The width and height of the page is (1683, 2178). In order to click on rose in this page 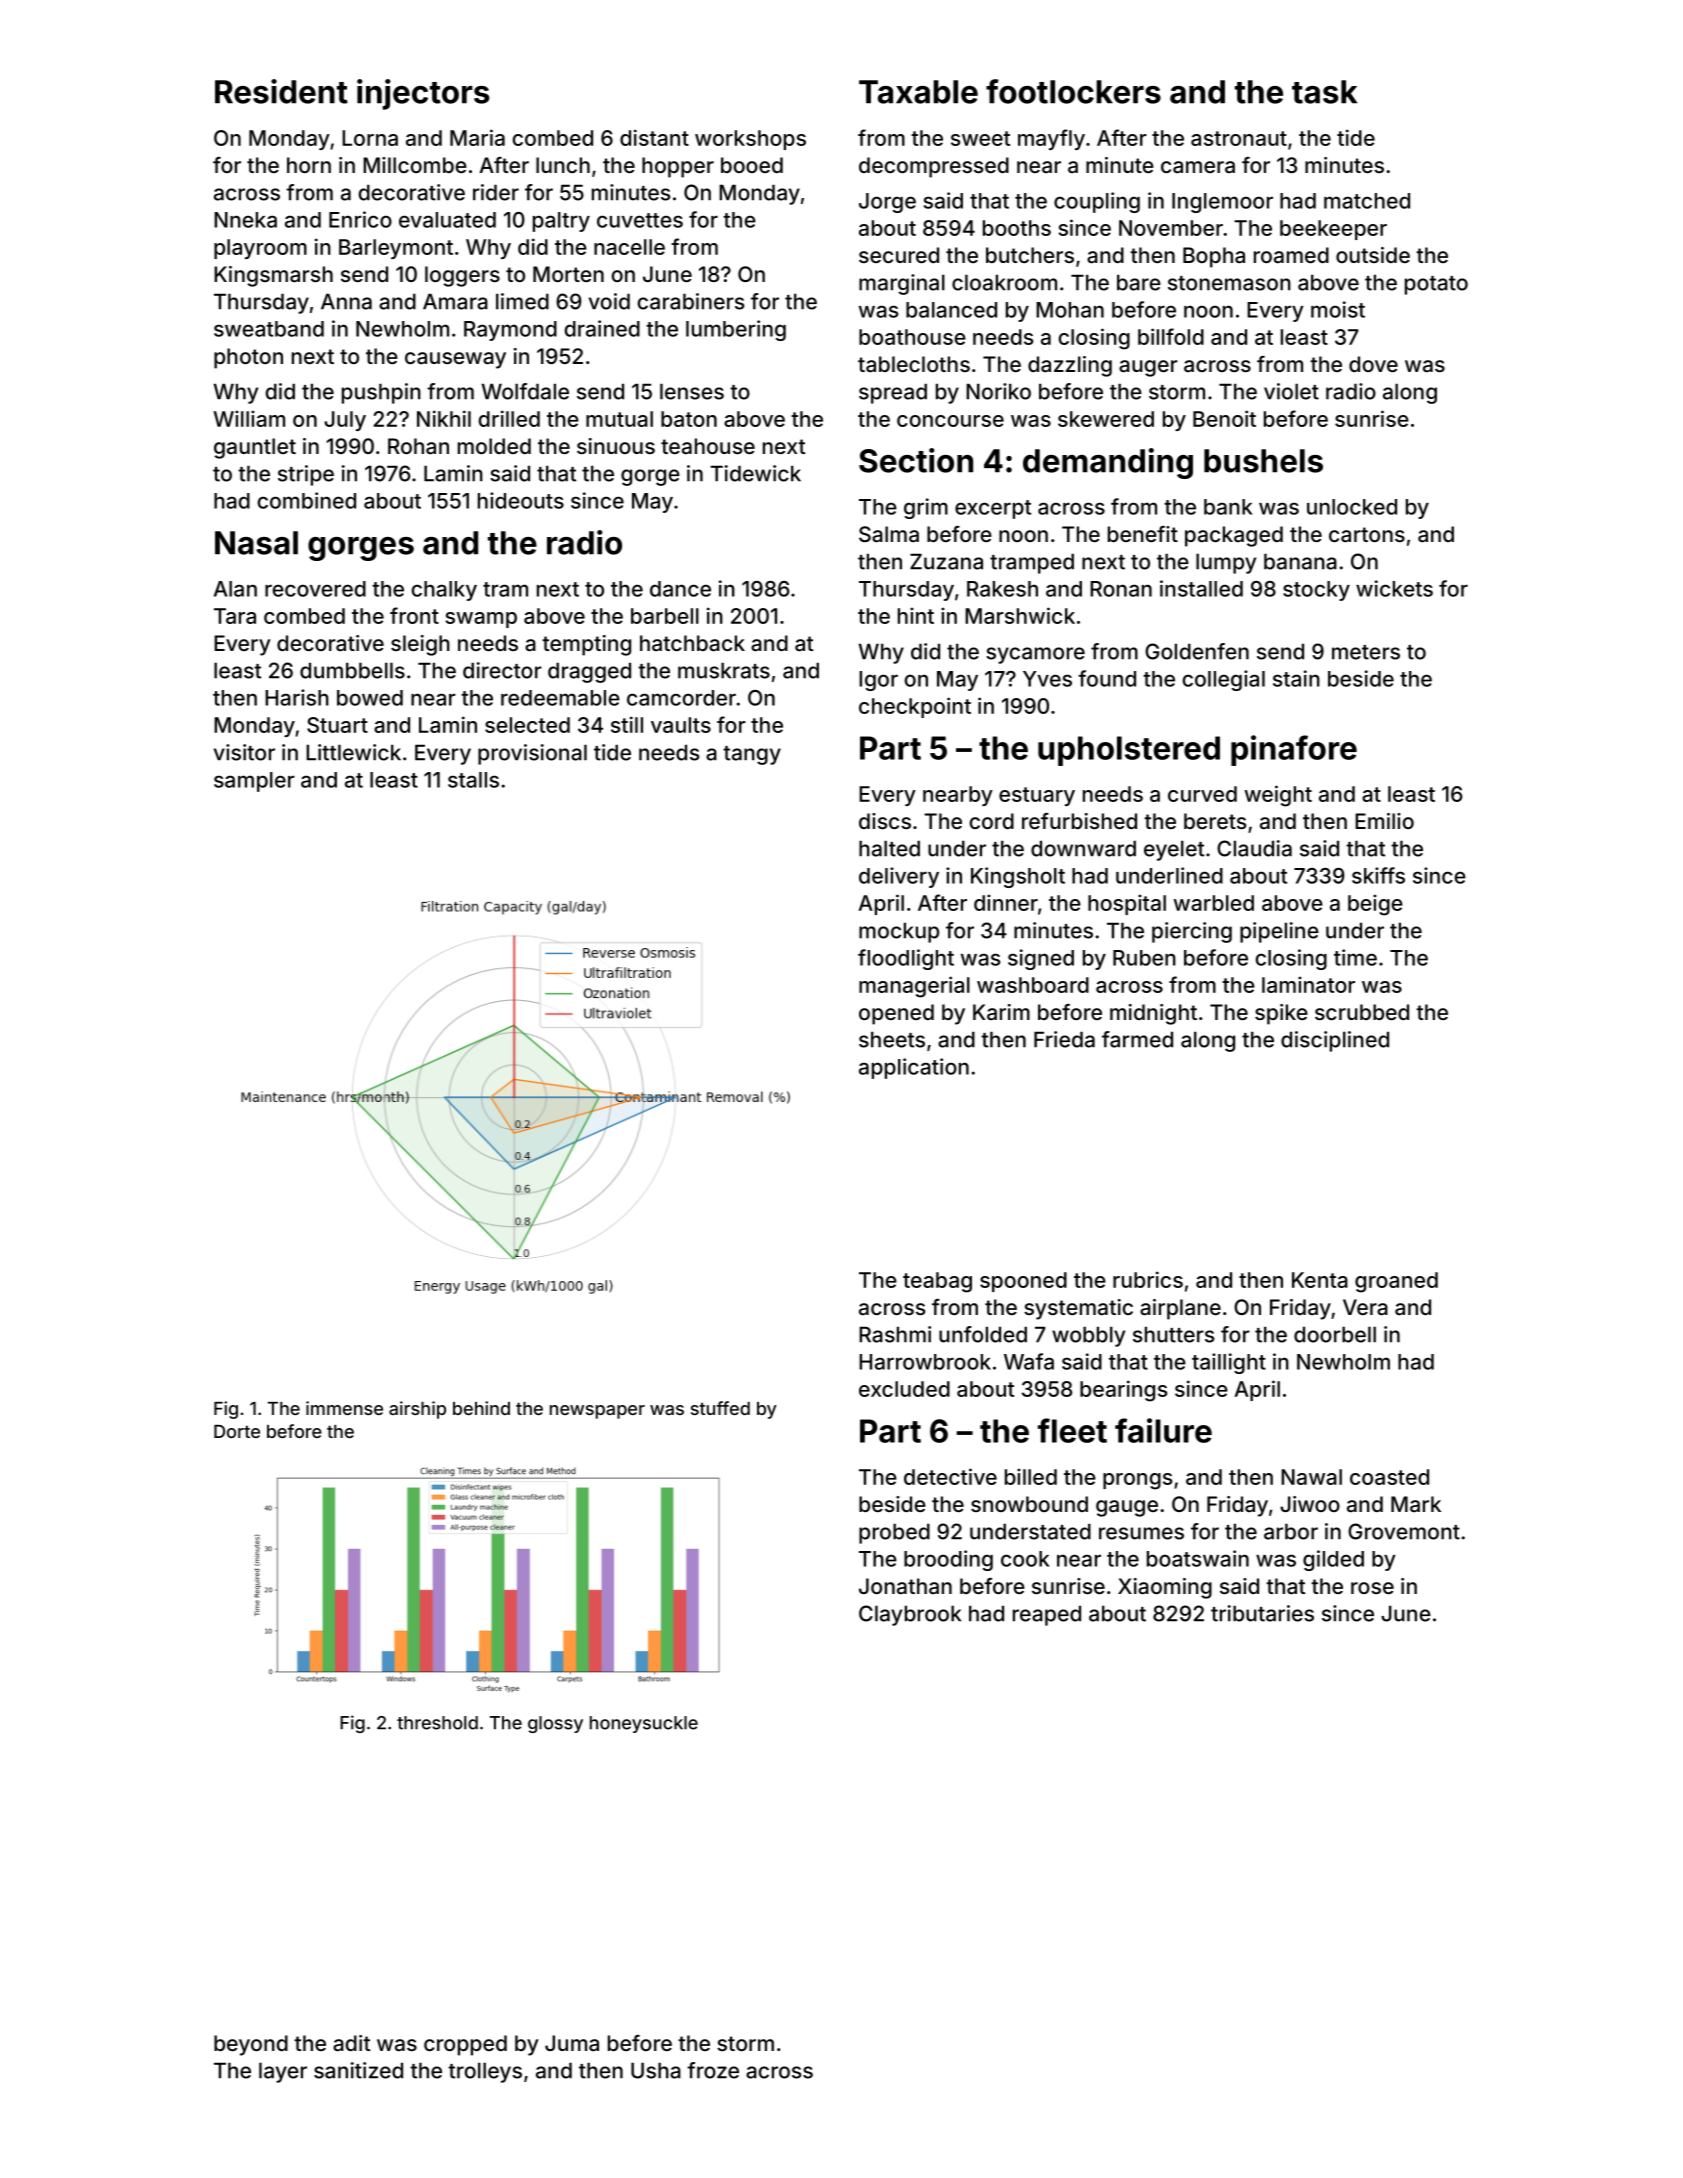, I will do `click(1372, 1588)`.
